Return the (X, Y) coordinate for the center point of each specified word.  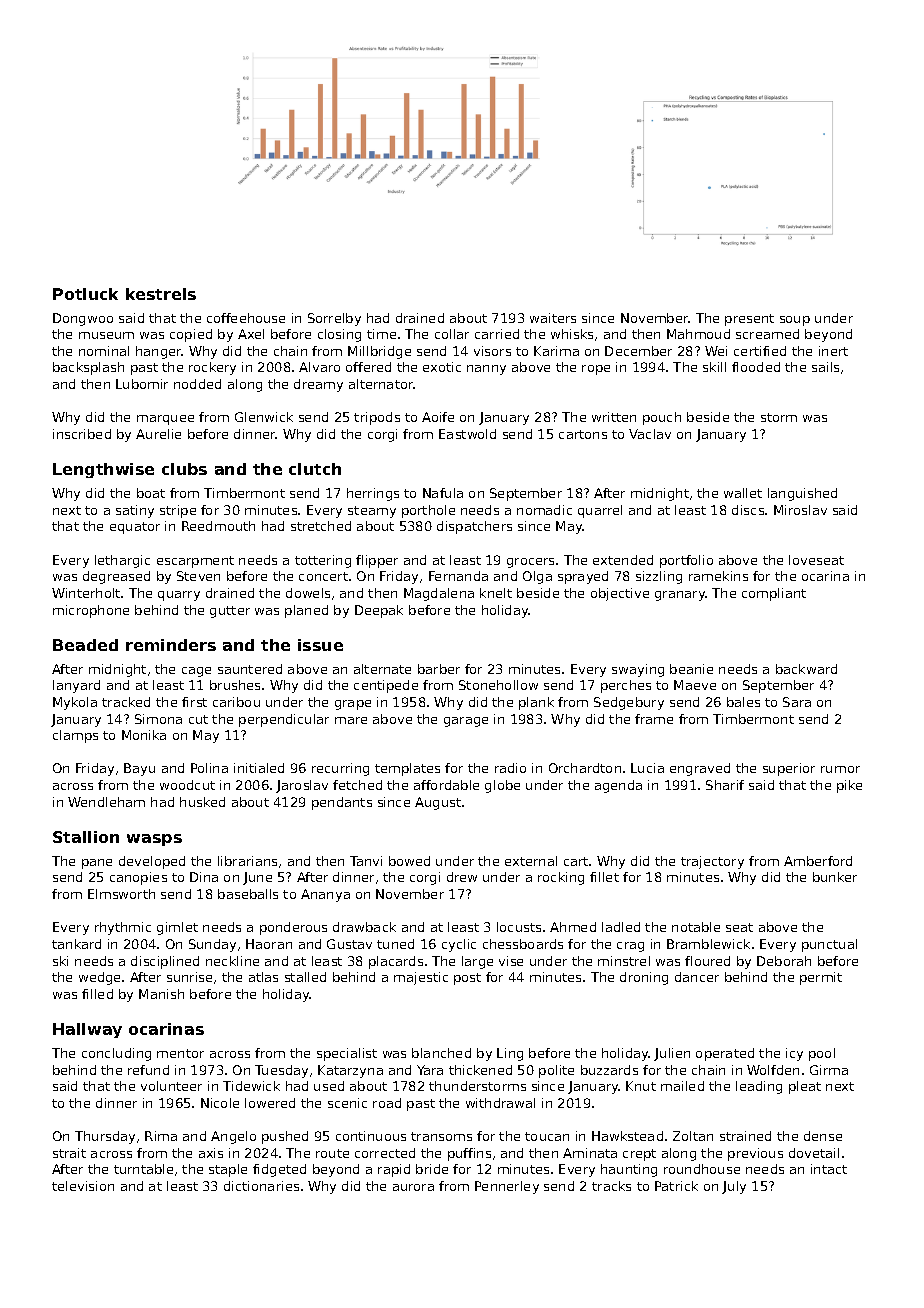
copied (191, 335)
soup (795, 321)
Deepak (379, 611)
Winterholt (86, 593)
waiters (553, 318)
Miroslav (800, 510)
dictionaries (261, 1186)
